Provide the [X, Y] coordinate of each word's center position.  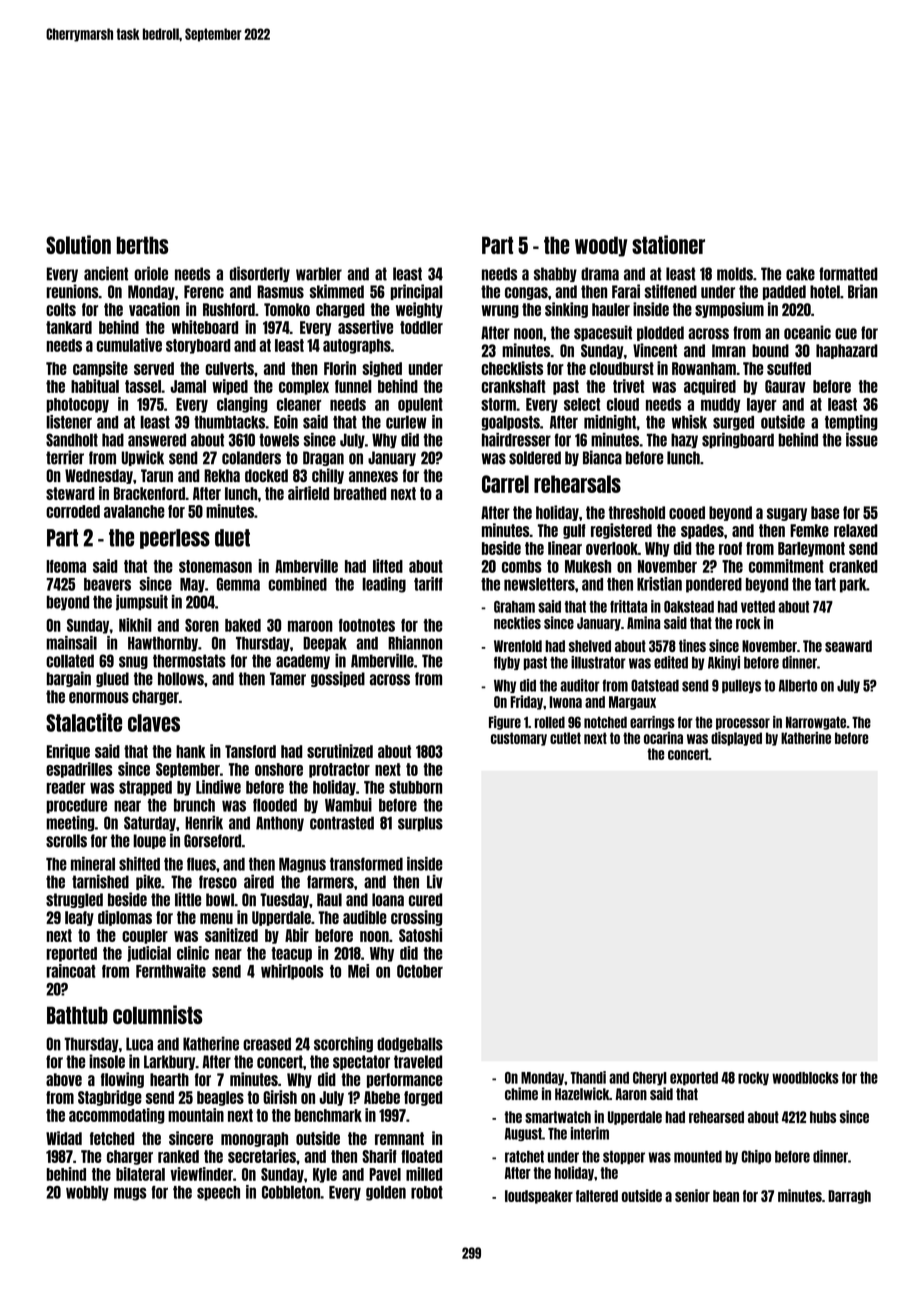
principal [416, 292]
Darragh [849, 1197]
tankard [69, 327]
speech [218, 1193]
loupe [149, 841]
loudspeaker [539, 1197]
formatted [848, 274]
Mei [358, 971]
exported [694, 1079]
